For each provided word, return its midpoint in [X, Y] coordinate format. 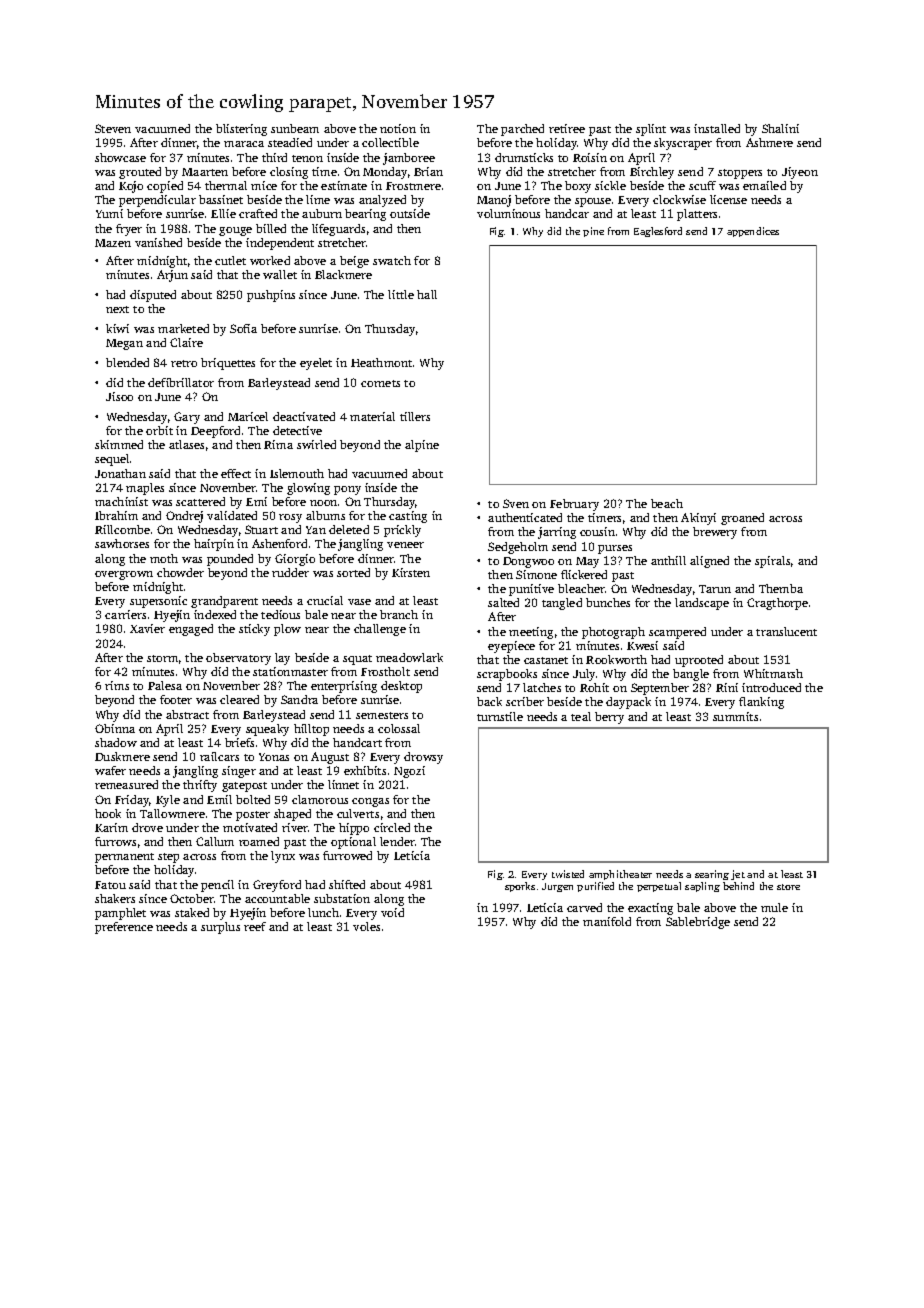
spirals [772, 562]
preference [124, 928]
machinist [121, 501]
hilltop [311, 730]
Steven [113, 128]
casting [408, 517]
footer [176, 699]
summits [735, 716]
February [574, 505]
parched [522, 130]
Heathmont [381, 362]
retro [184, 363]
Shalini [780, 128]
